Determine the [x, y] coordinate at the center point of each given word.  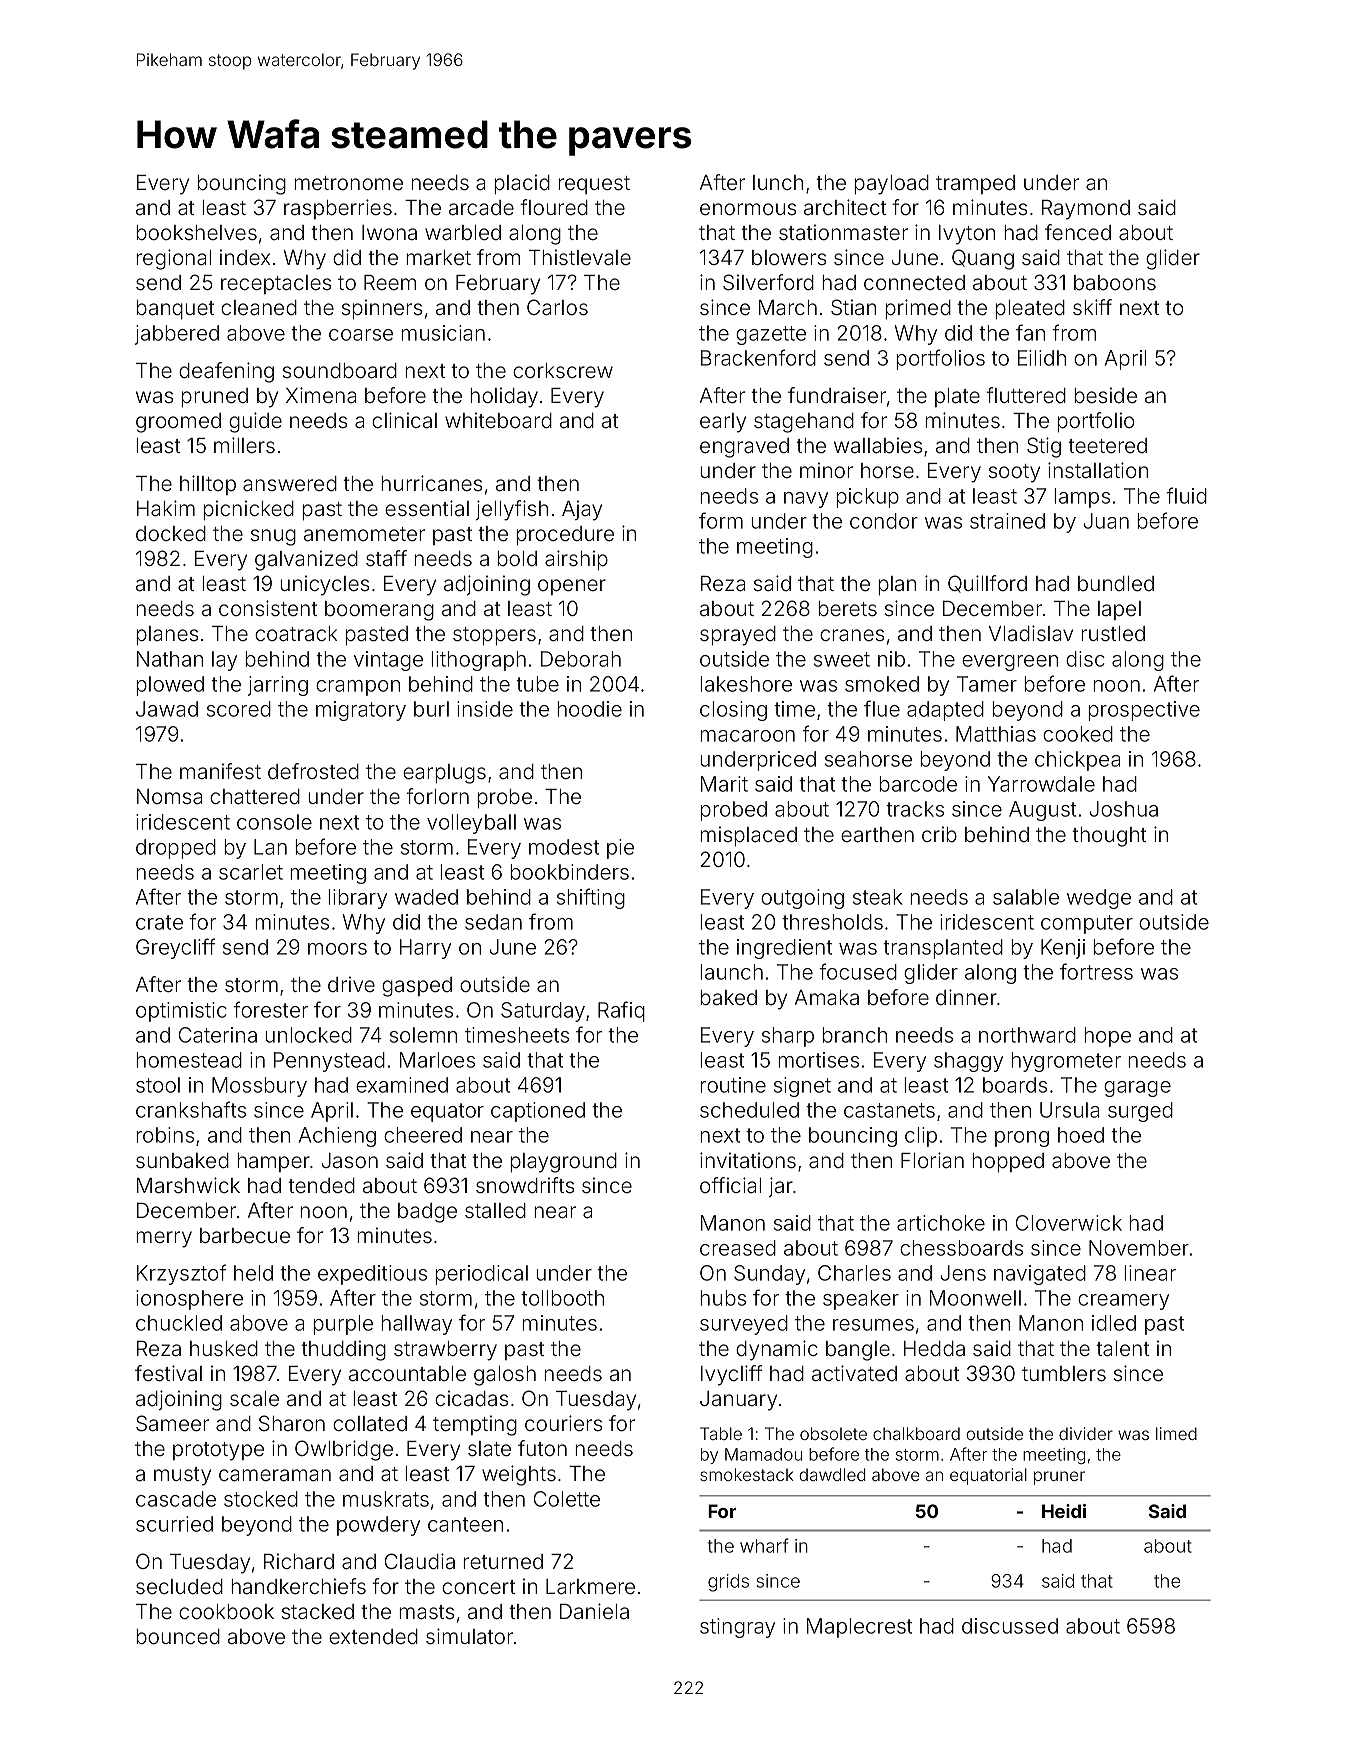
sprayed [738, 636]
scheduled [749, 1110]
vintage [388, 661]
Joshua [1123, 809]
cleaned [259, 307]
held [253, 1273]
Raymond [1086, 210]
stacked [318, 1611]
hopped [1008, 1163]
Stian [853, 307]
